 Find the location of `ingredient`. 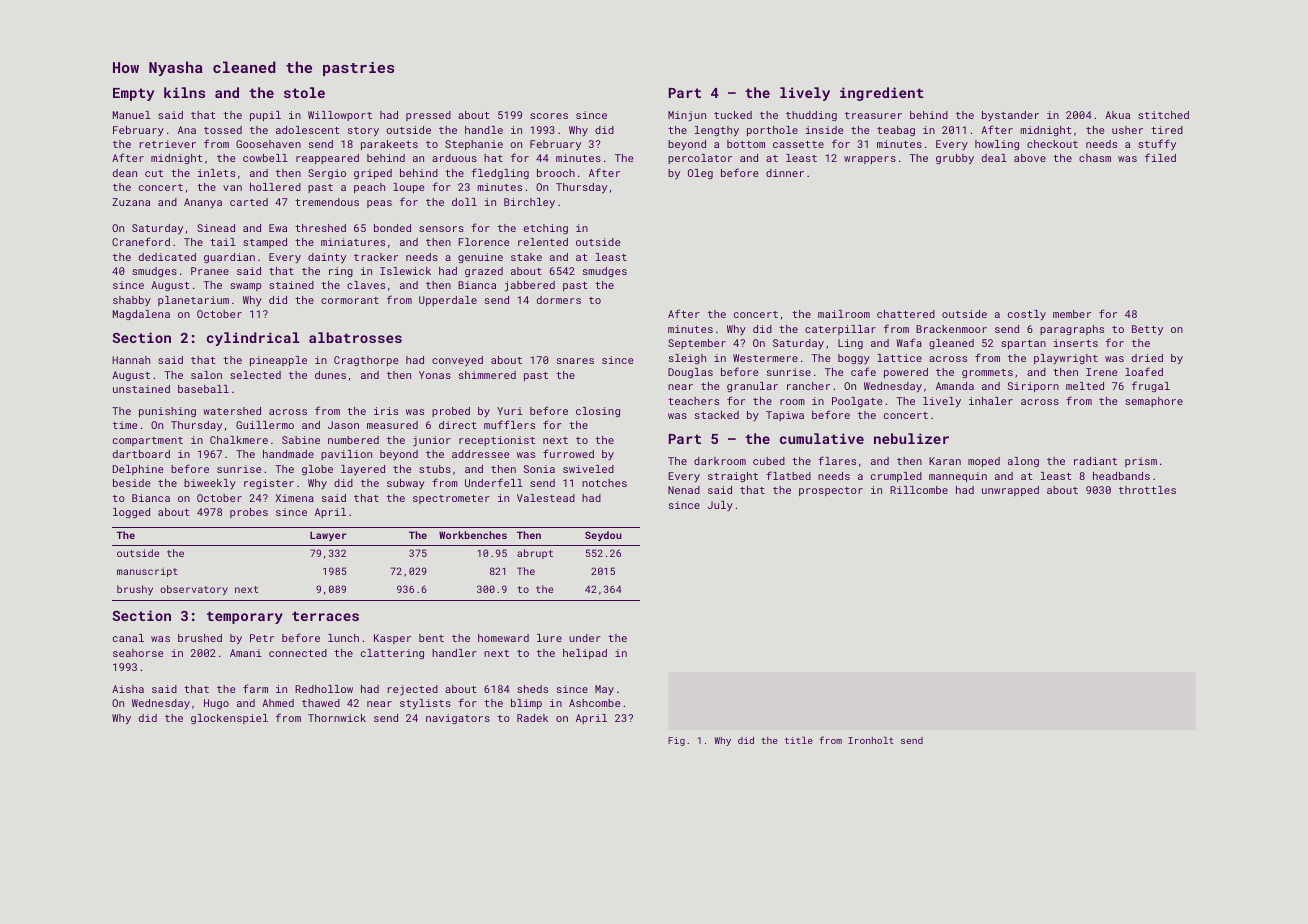

ingredient is located at coordinates (882, 94).
